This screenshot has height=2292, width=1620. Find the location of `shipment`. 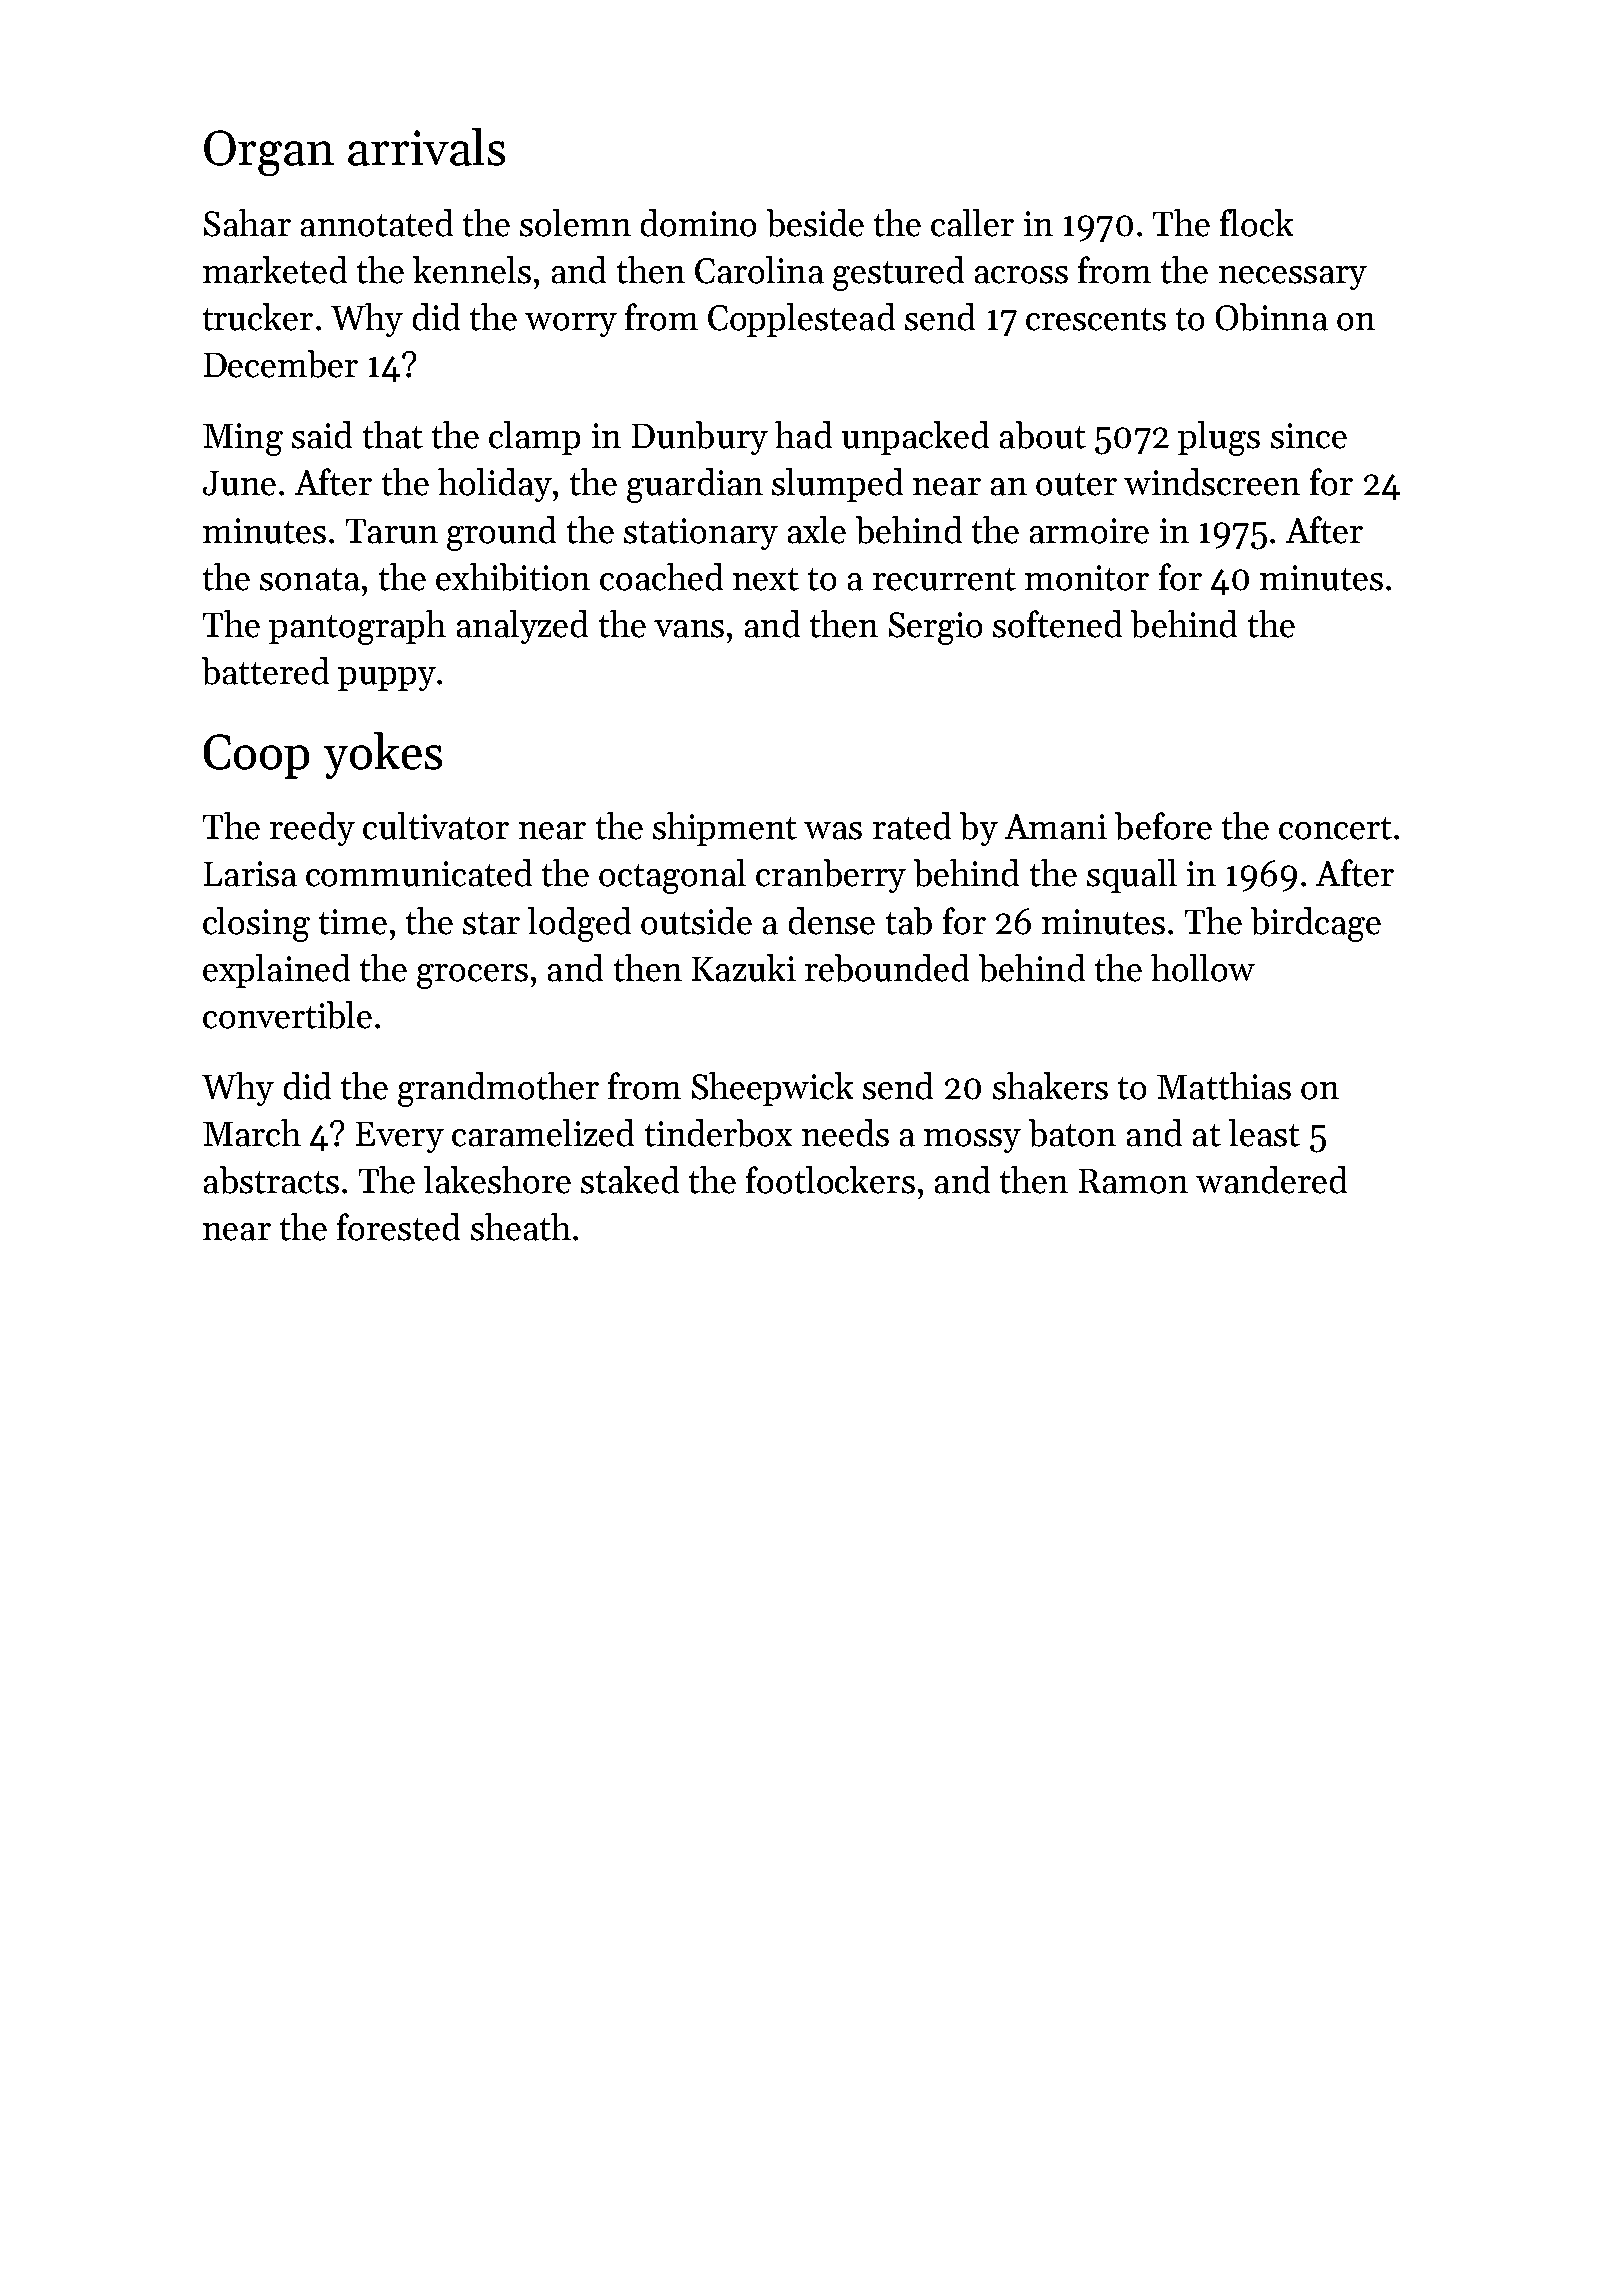

shipment is located at coordinates (725, 829).
